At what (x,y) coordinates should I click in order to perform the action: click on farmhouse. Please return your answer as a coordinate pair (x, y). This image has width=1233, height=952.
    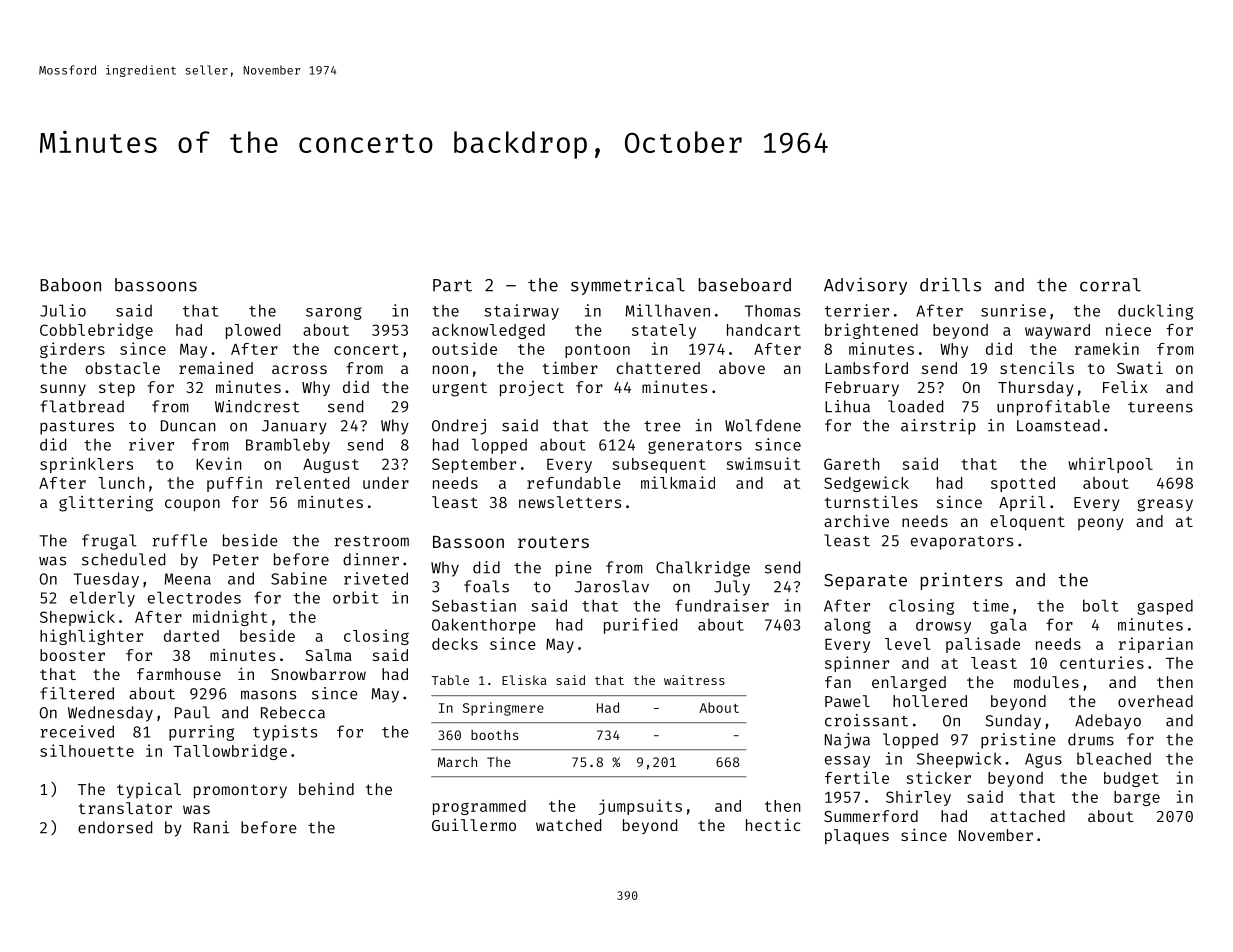
    Looking at the image, I should click on (179, 674).
